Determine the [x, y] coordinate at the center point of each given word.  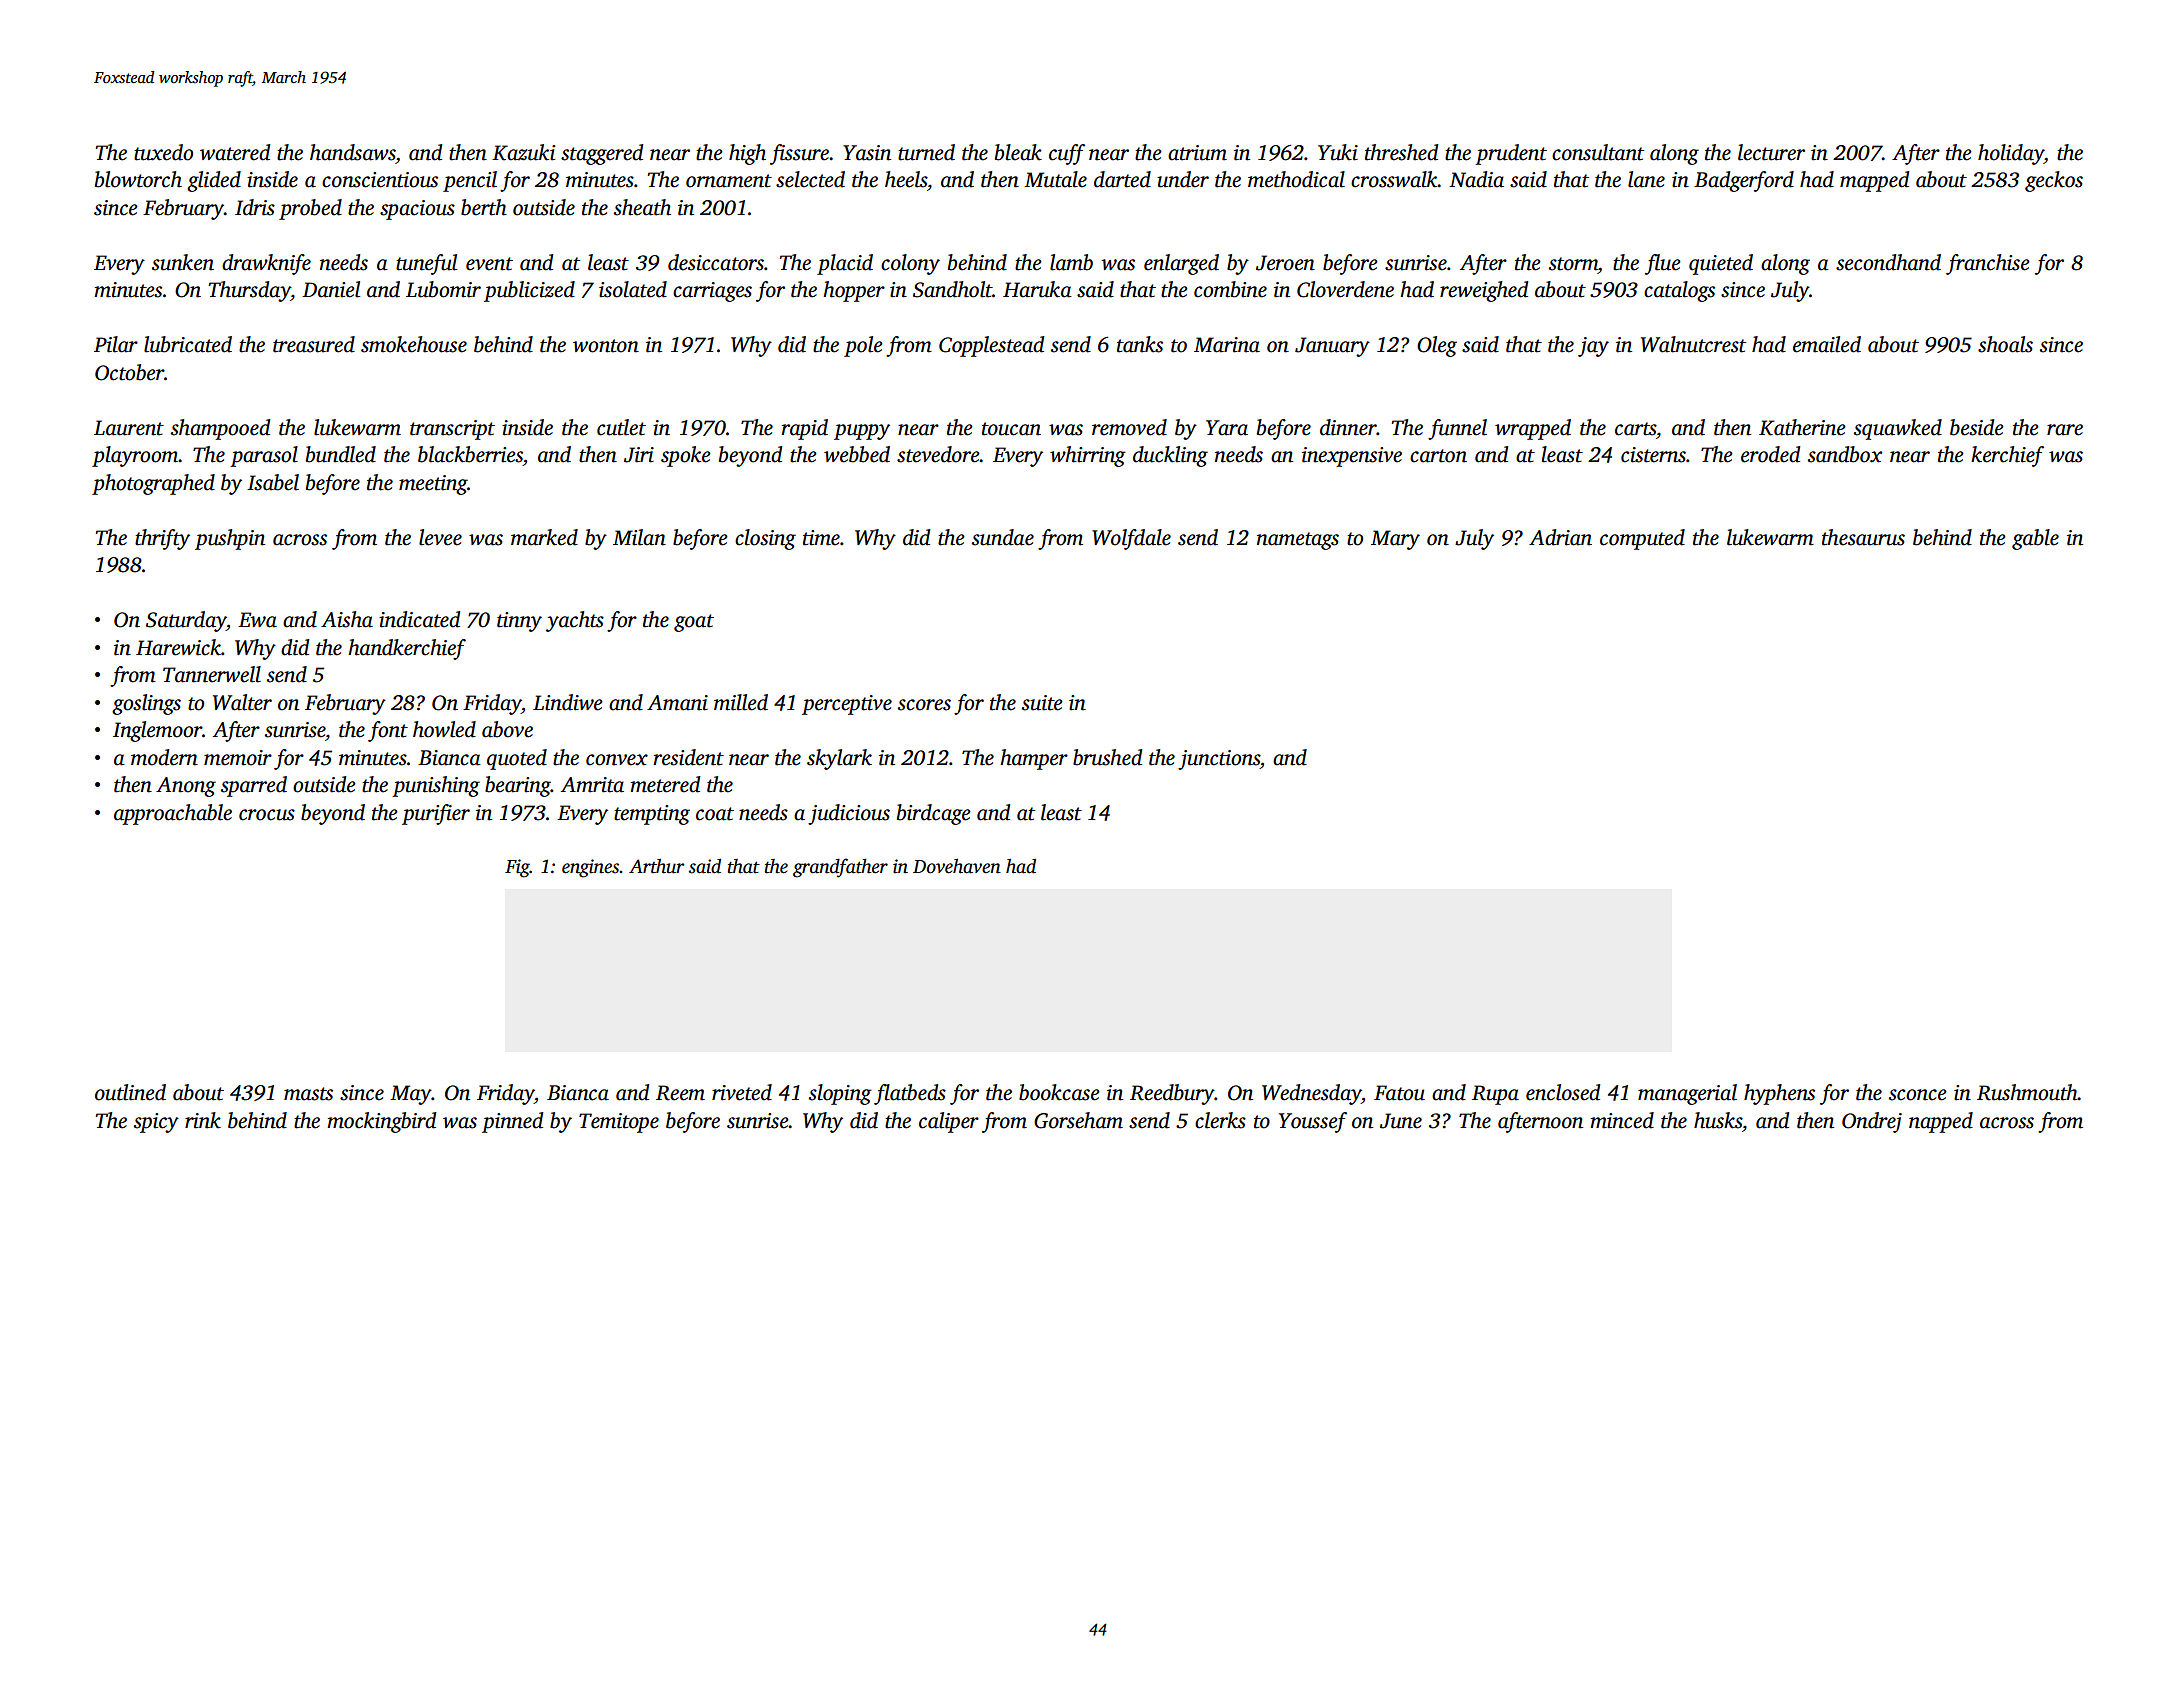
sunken [183, 262]
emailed [1827, 344]
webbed [857, 454]
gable [2035, 539]
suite [1042, 703]
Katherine [1802, 427]
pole [863, 346]
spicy [156, 1123]
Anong [186, 787]
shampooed [220, 429]
